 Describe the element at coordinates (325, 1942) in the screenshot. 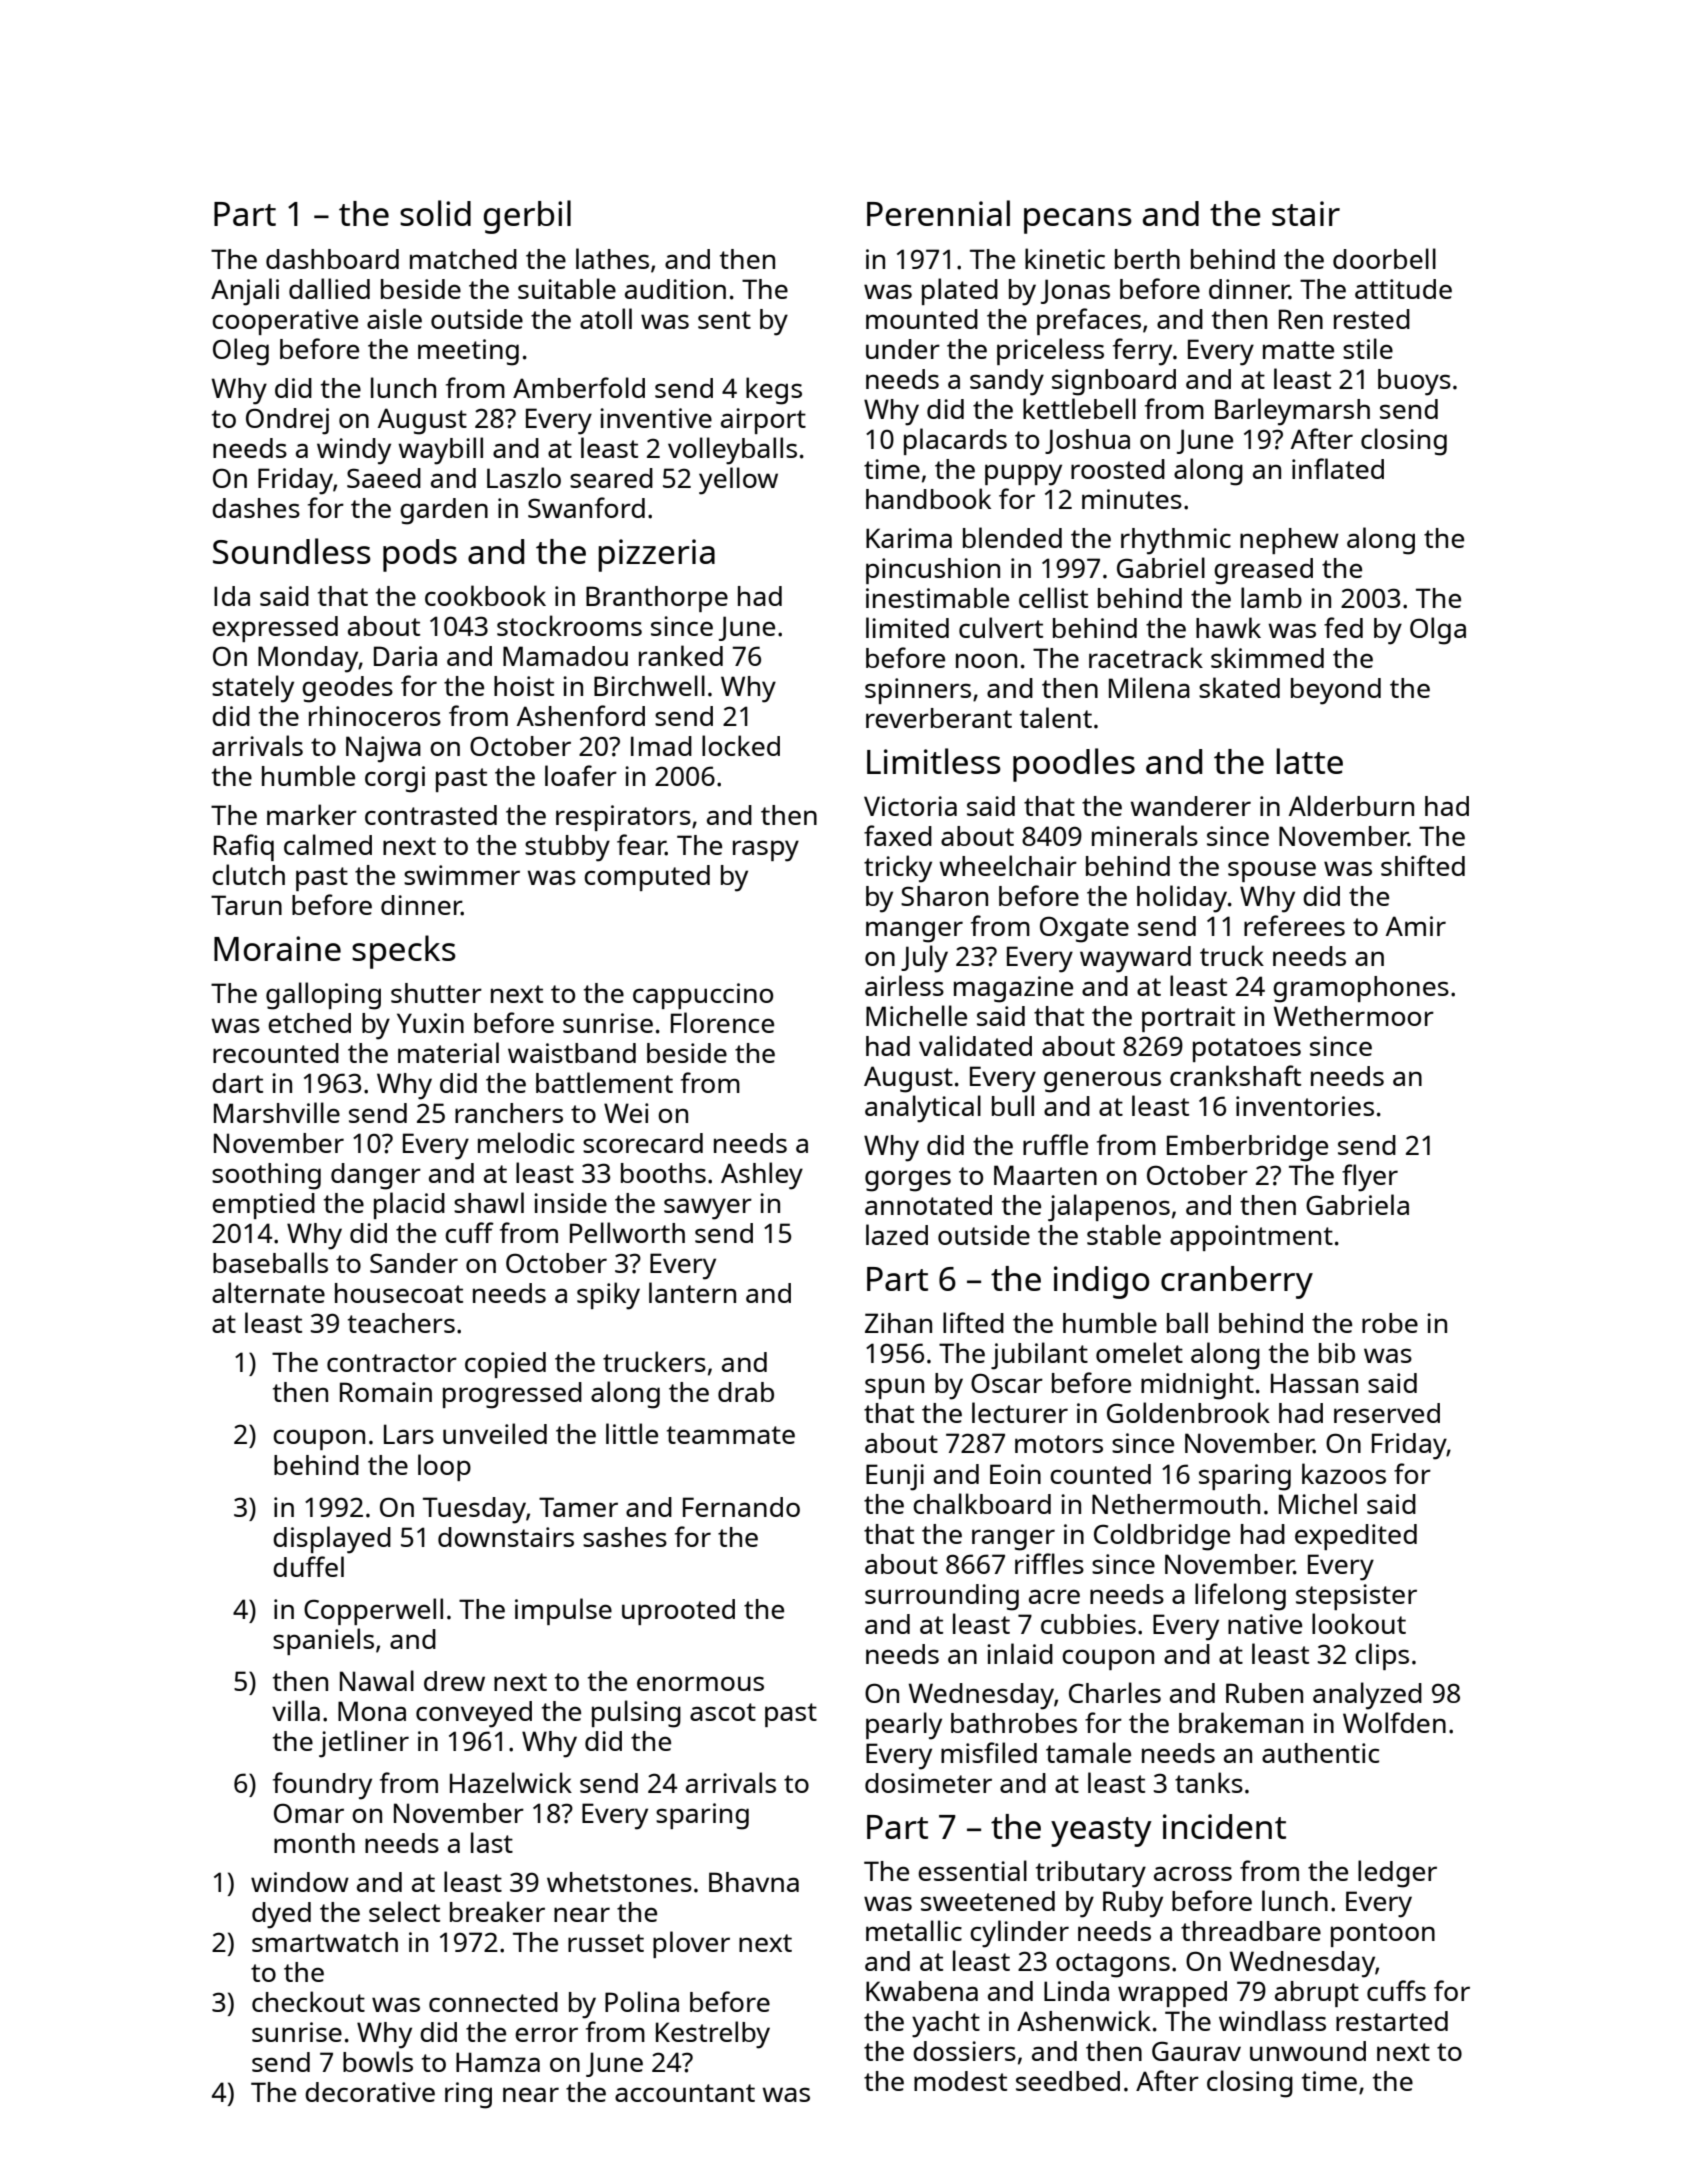

I see `smartwatch` at that location.
